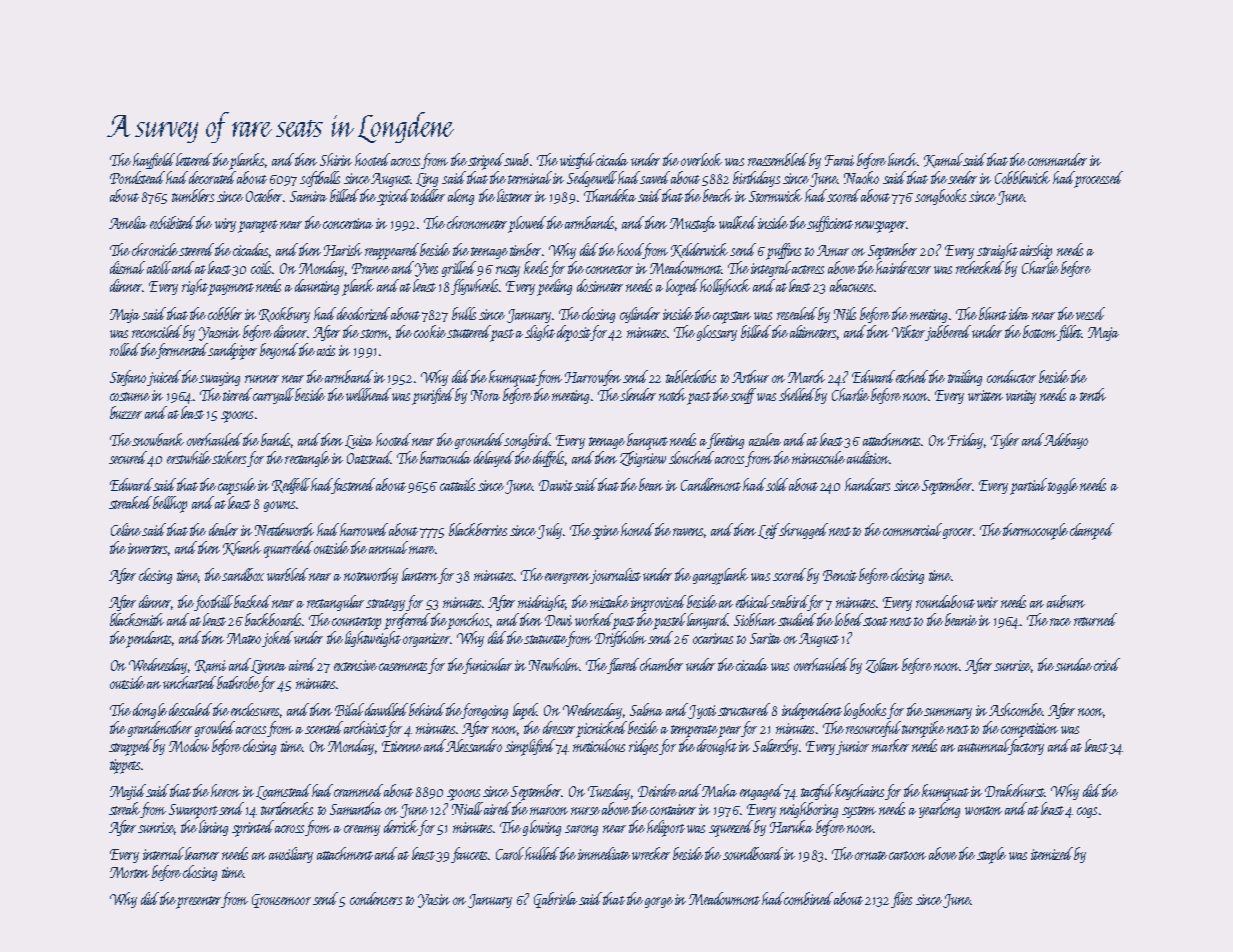  What do you see at coordinates (1092, 531) in the screenshot?
I see `clamped` at bounding box center [1092, 531].
